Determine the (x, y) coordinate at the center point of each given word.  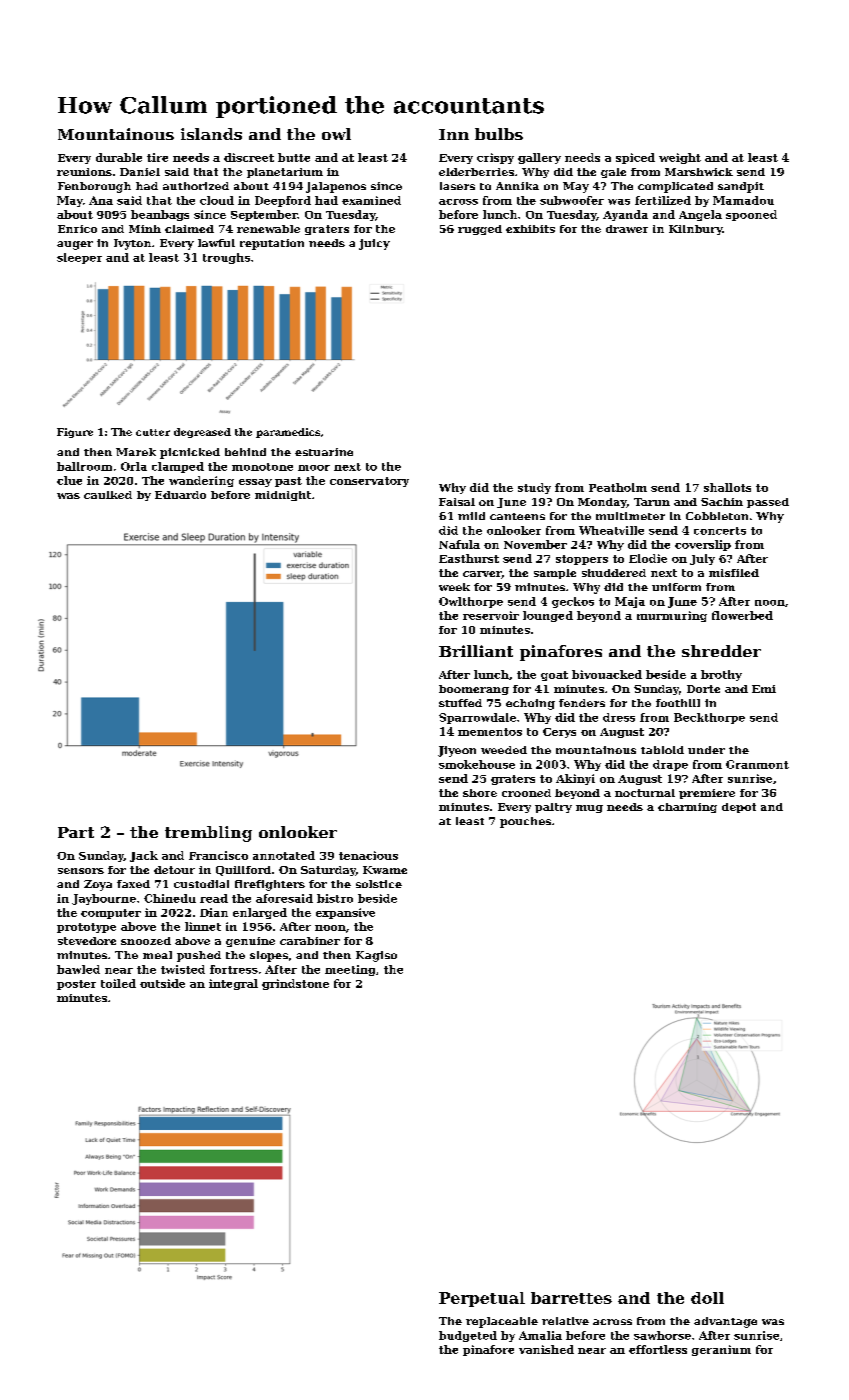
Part (76, 832)
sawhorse (662, 1335)
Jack (144, 856)
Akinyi (575, 779)
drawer (627, 229)
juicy (374, 244)
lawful (216, 243)
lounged (548, 616)
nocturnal (645, 793)
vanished (546, 1349)
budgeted (468, 1336)
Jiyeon (457, 751)
